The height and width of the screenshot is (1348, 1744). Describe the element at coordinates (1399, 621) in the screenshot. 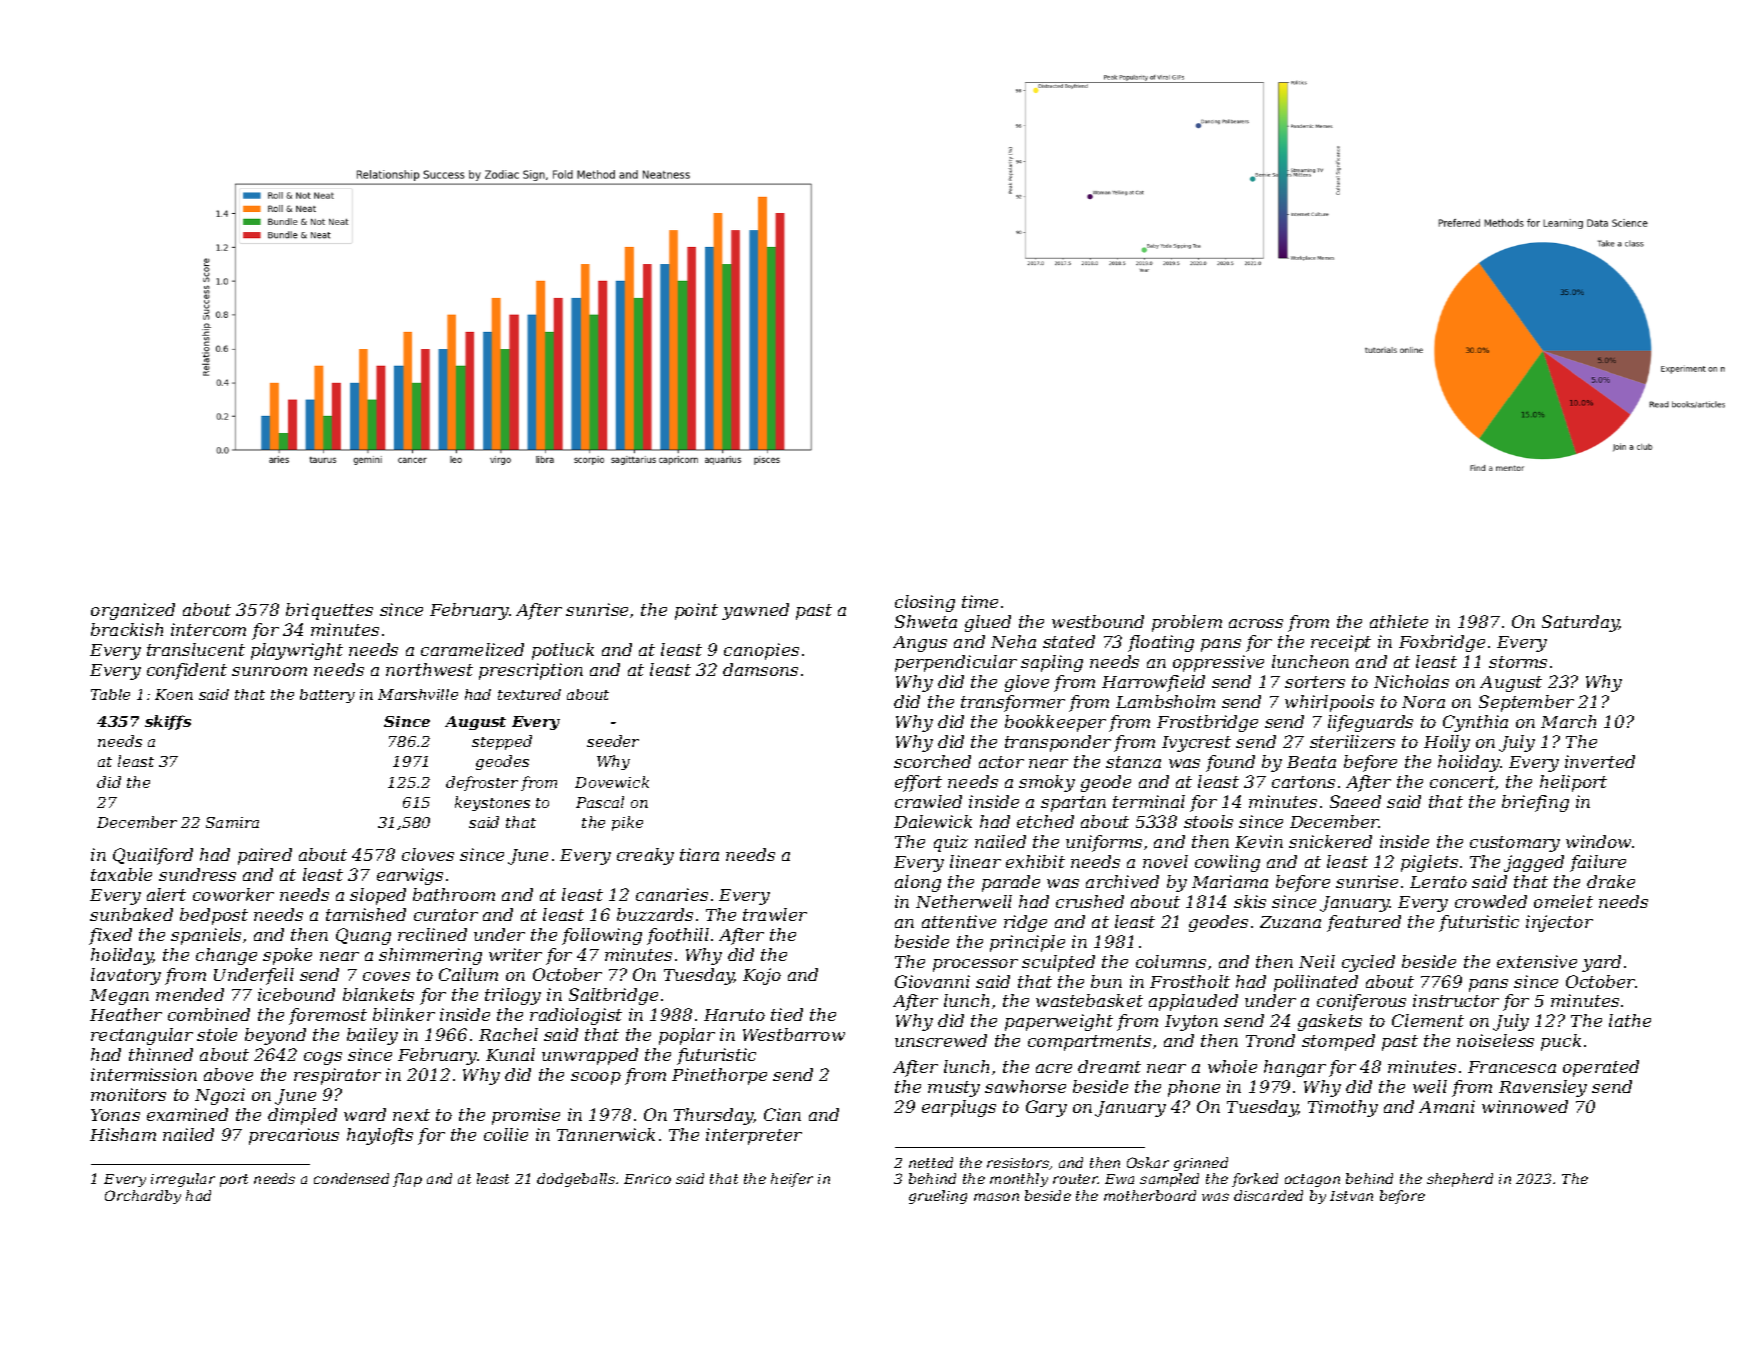

I see `athlete` at that location.
